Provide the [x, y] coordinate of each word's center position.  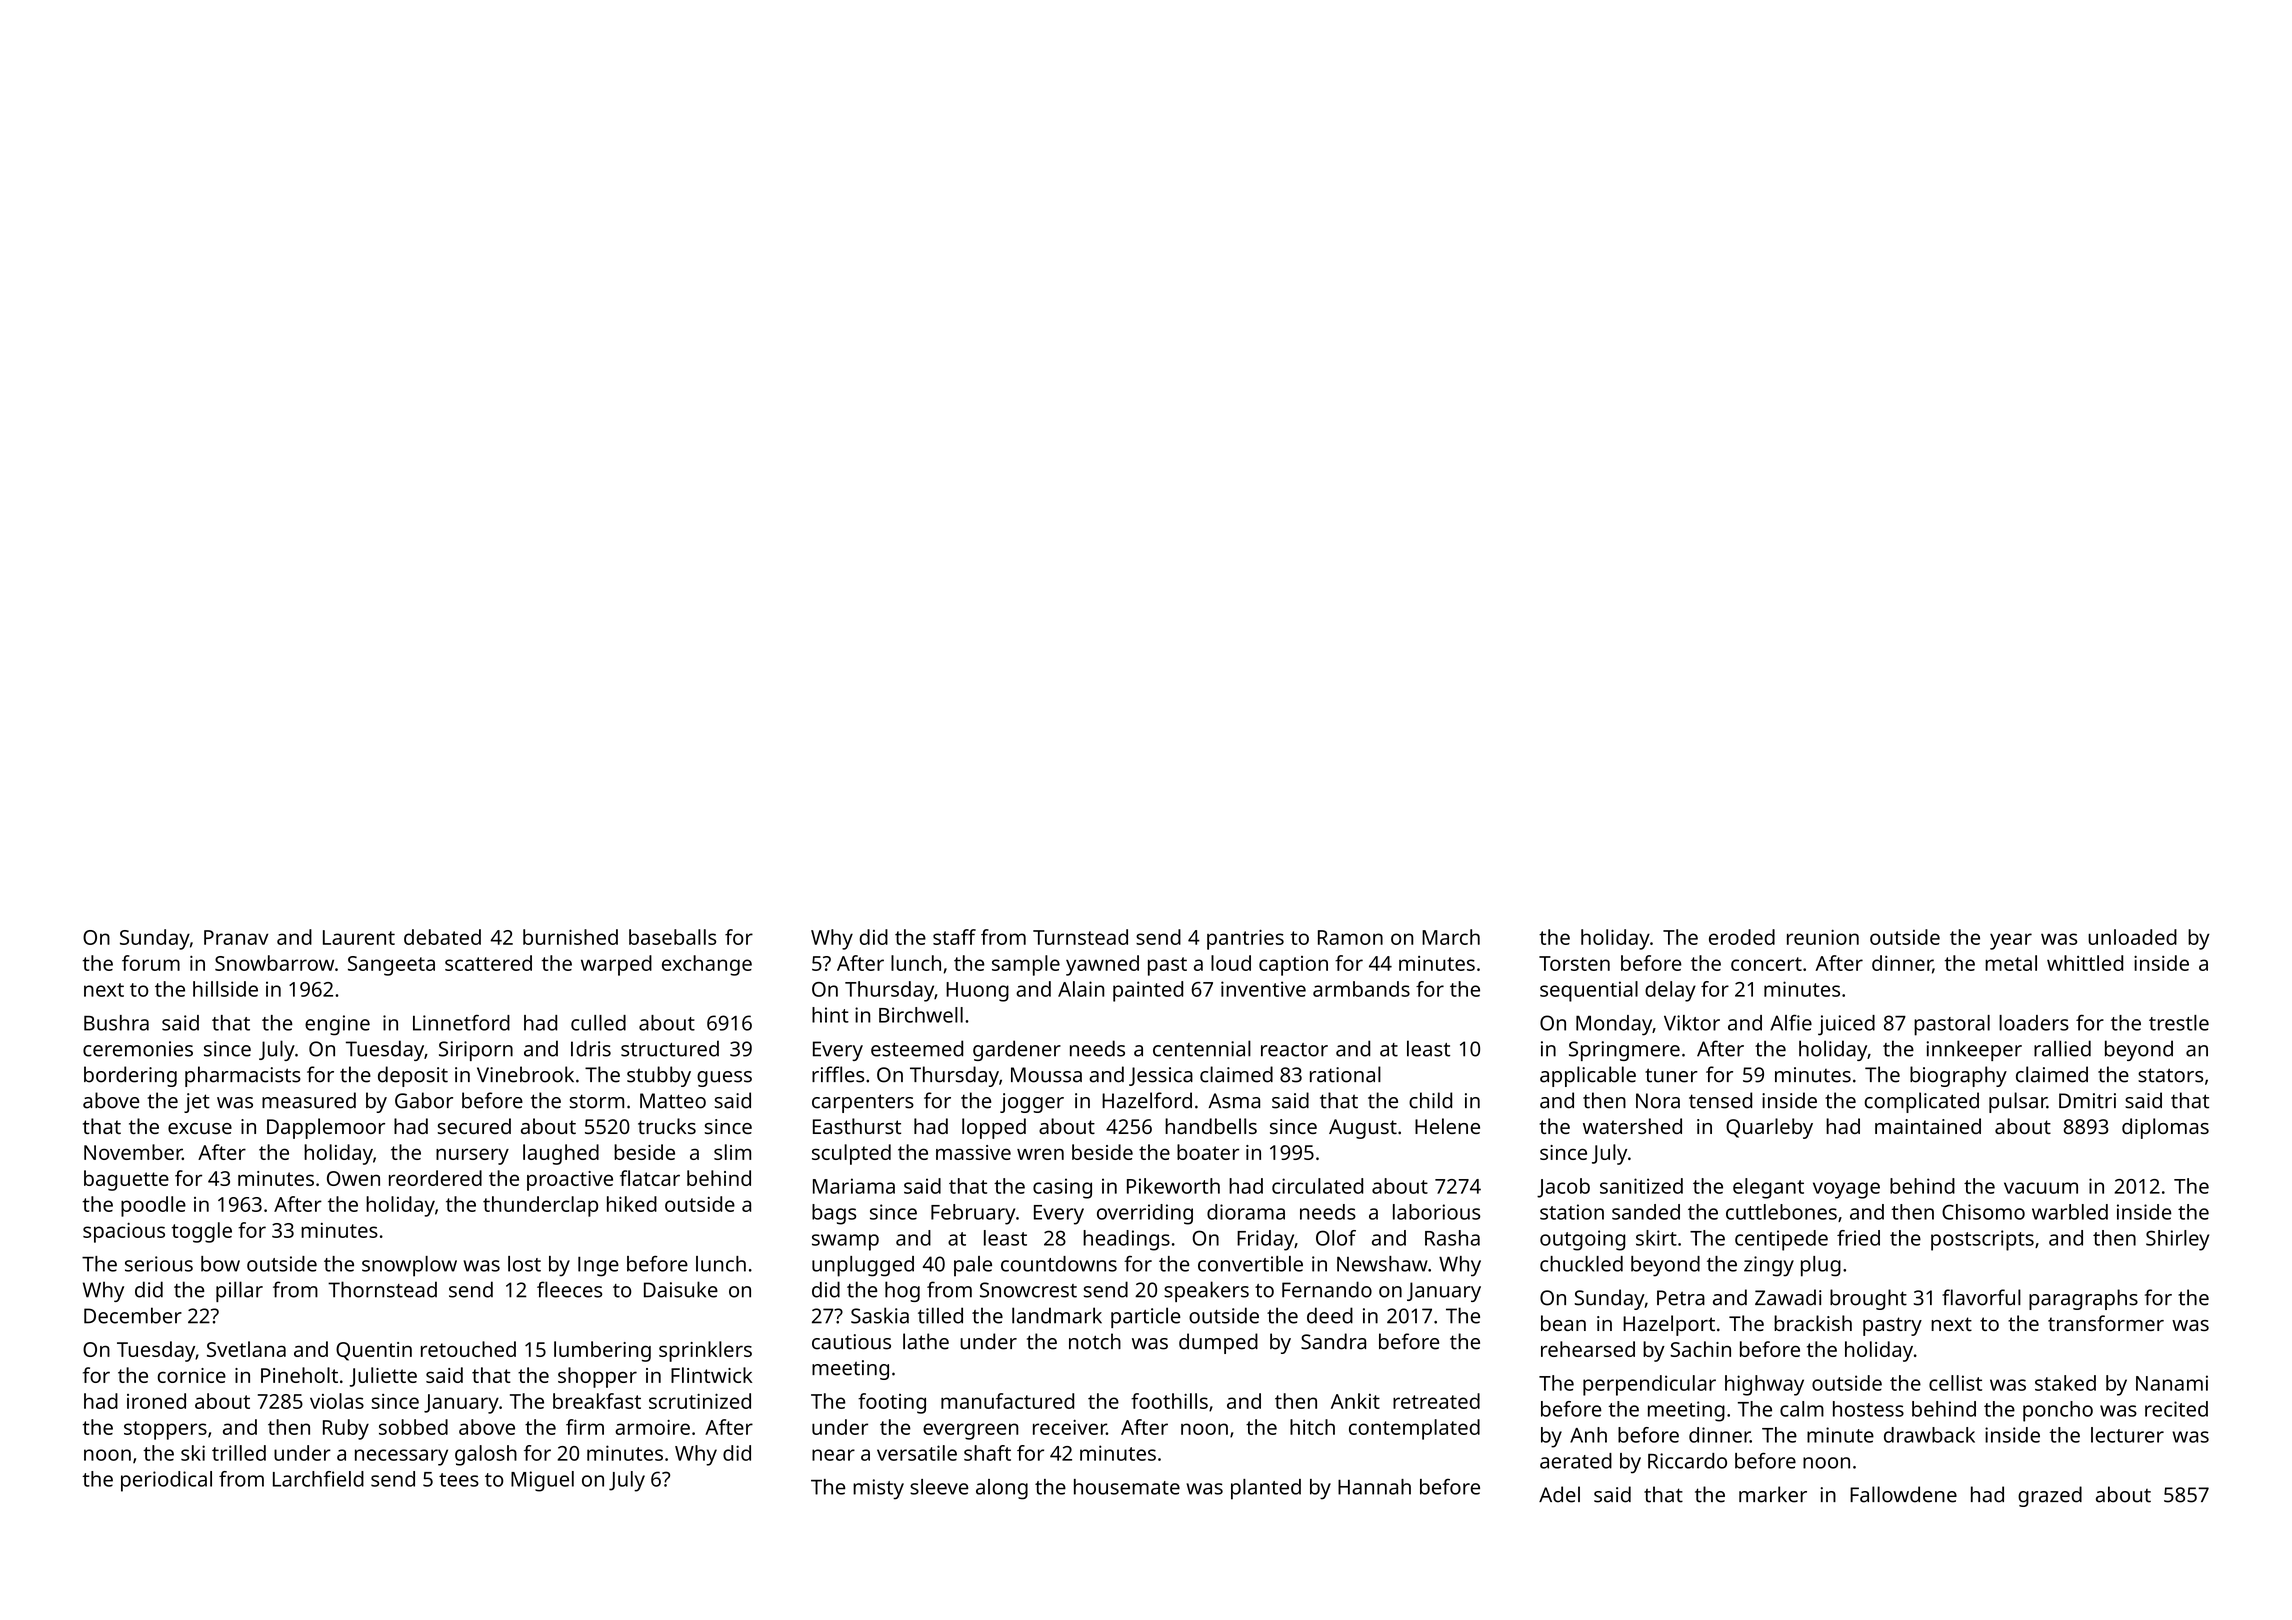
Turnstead [1080, 937]
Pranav [236, 937]
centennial [1202, 1048]
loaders [2034, 1023]
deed [1330, 1315]
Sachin [1700, 1349]
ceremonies [138, 1049]
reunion [1823, 937]
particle [1146, 1317]
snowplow [409, 1266]
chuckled [1581, 1264]
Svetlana [246, 1349]
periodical [166, 1481]
